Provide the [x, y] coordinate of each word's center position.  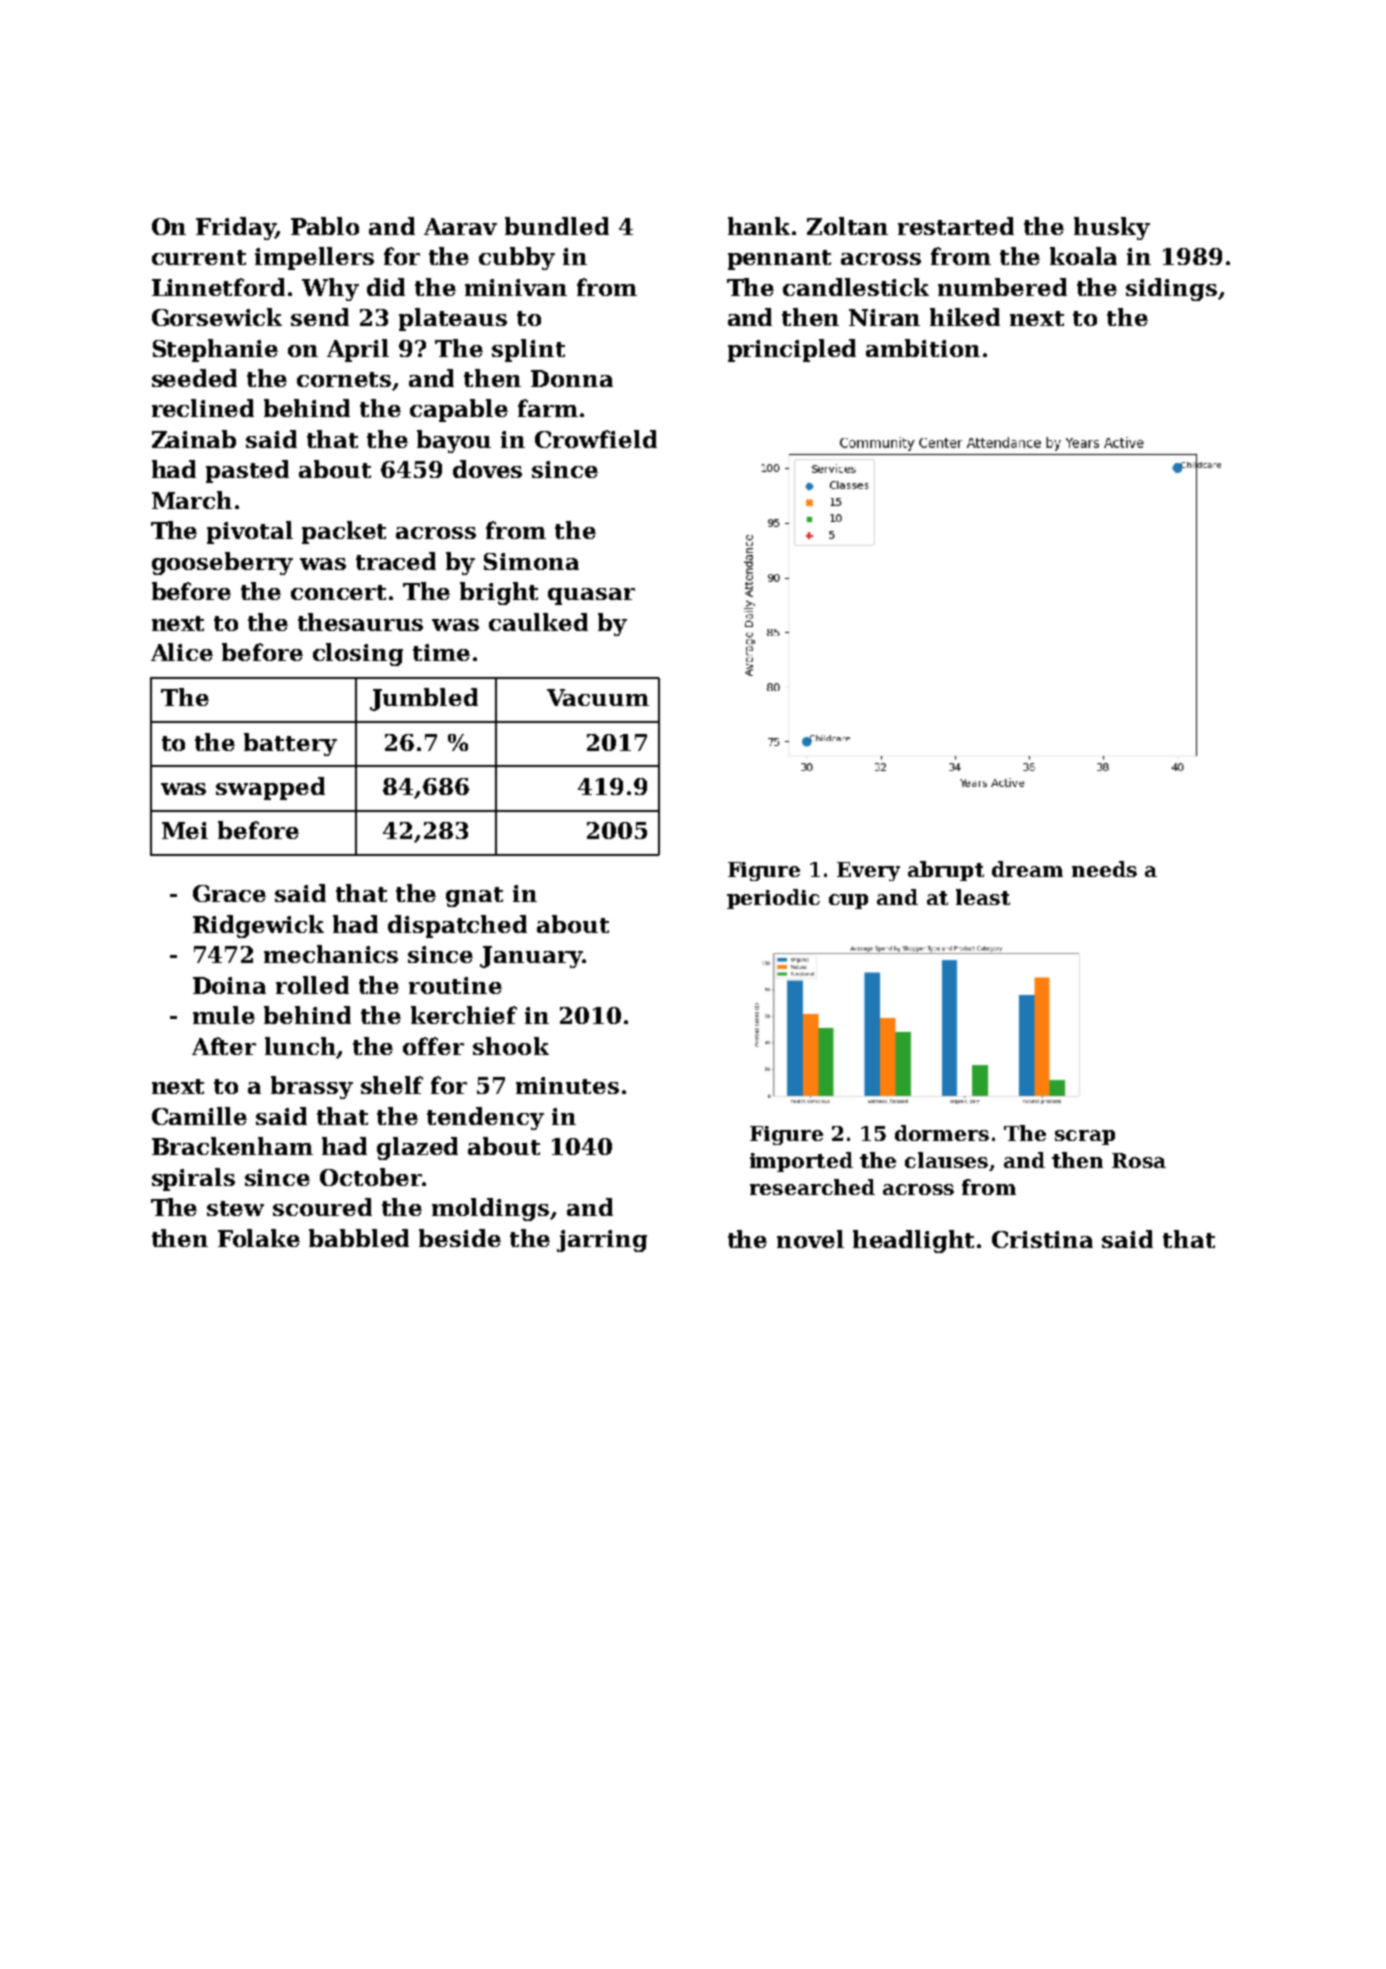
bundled [557, 226]
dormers [942, 1133]
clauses [946, 1160]
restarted [956, 226]
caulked [538, 622]
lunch [300, 1046]
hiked [965, 317]
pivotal [250, 532]
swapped [270, 788]
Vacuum [598, 697]
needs [1104, 869]
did [386, 287]
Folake [259, 1238]
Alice [182, 652]
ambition [923, 348]
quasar [591, 596]
